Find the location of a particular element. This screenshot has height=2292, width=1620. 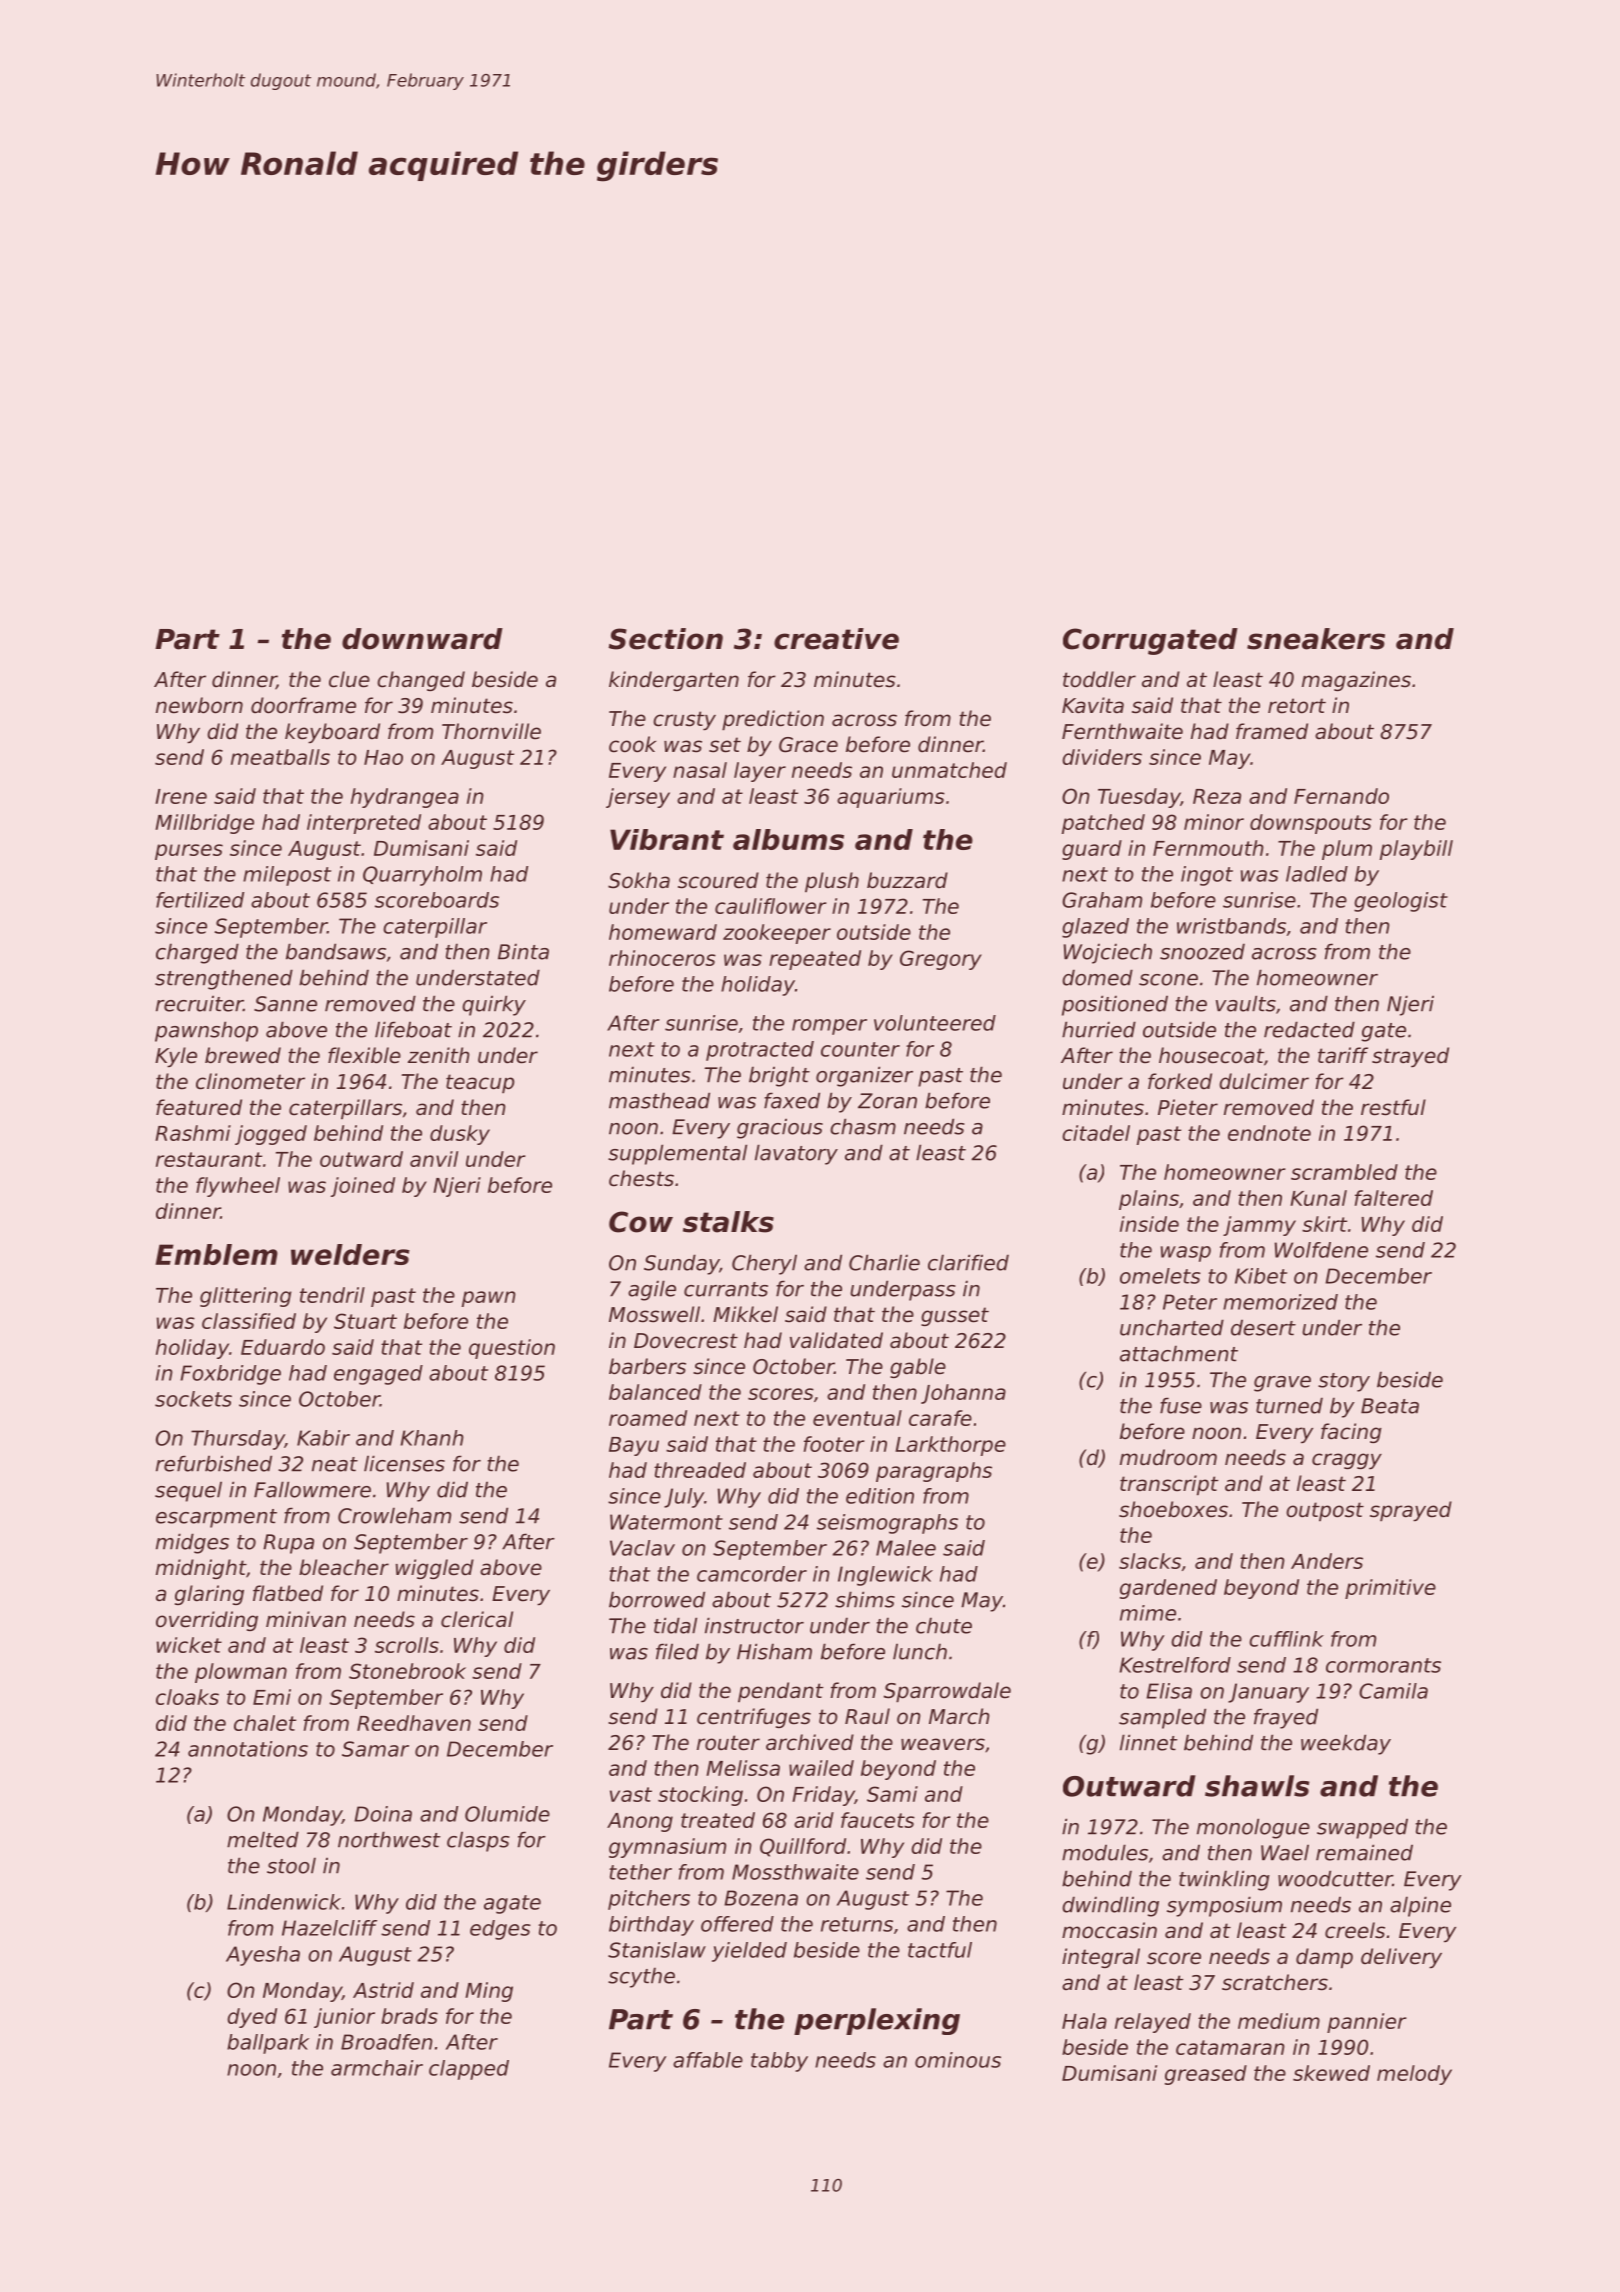

creative is located at coordinates (836, 639).
